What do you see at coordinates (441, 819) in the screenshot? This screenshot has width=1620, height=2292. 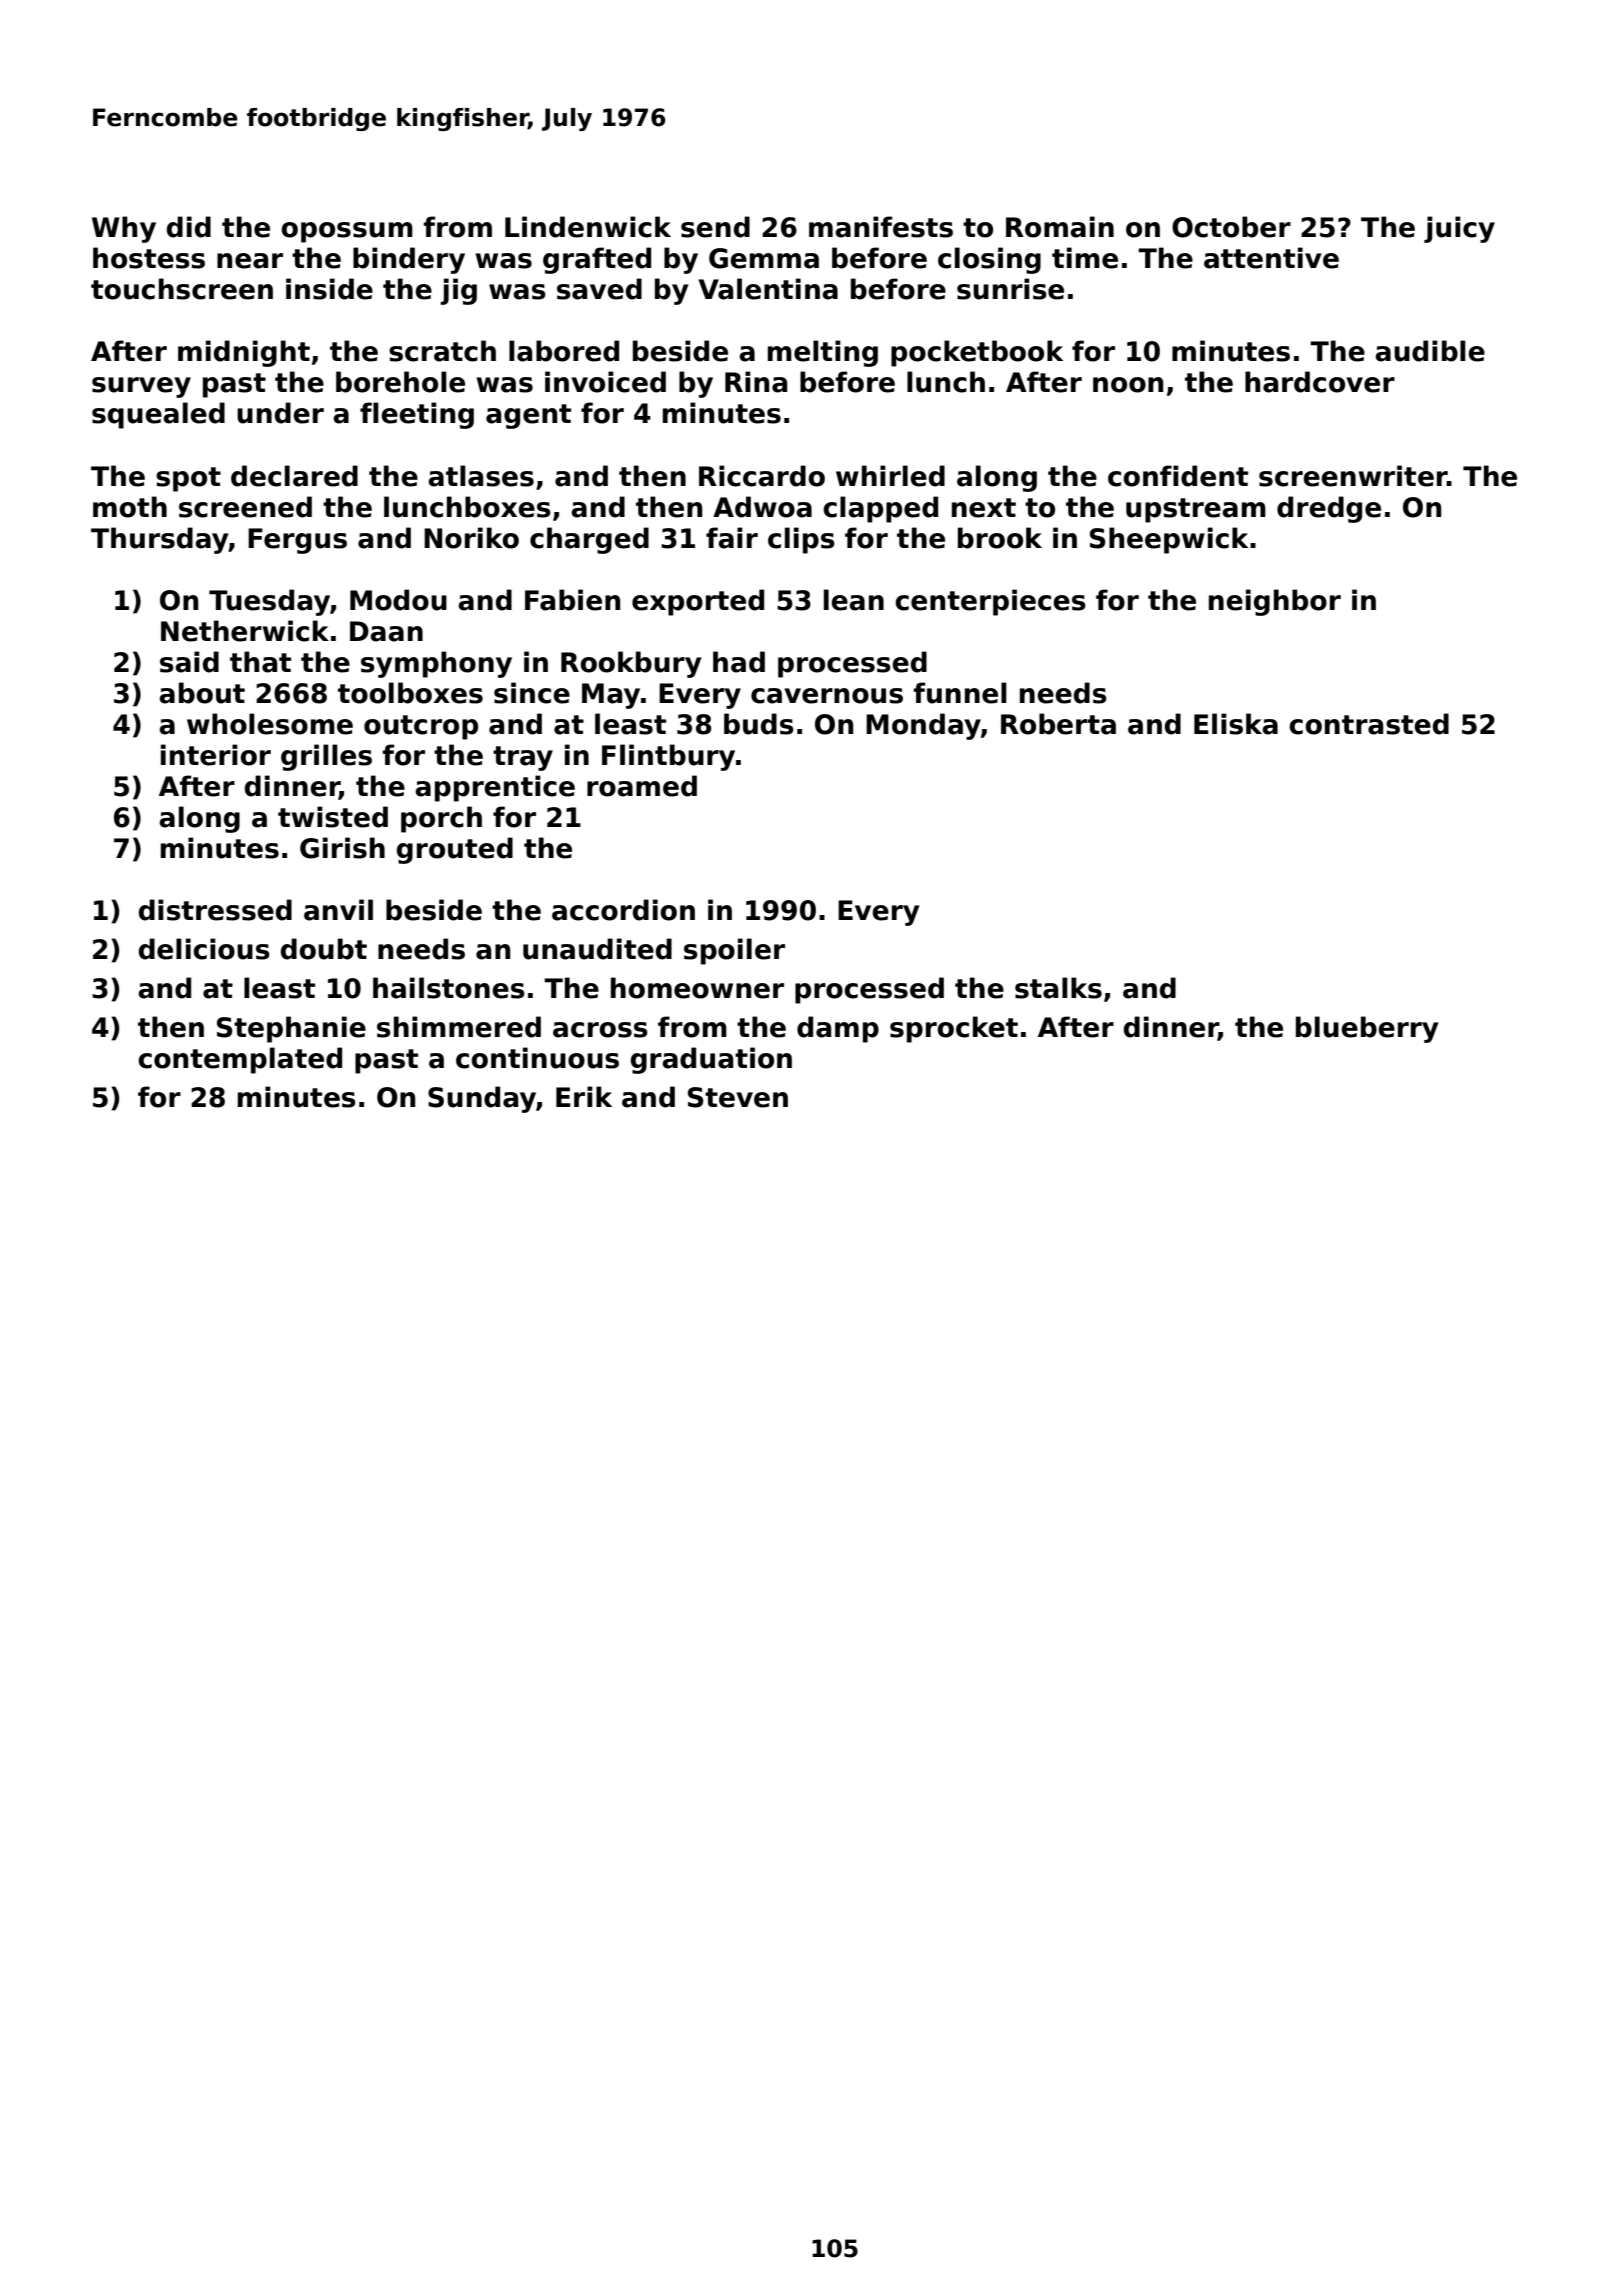 I see `porch` at bounding box center [441, 819].
